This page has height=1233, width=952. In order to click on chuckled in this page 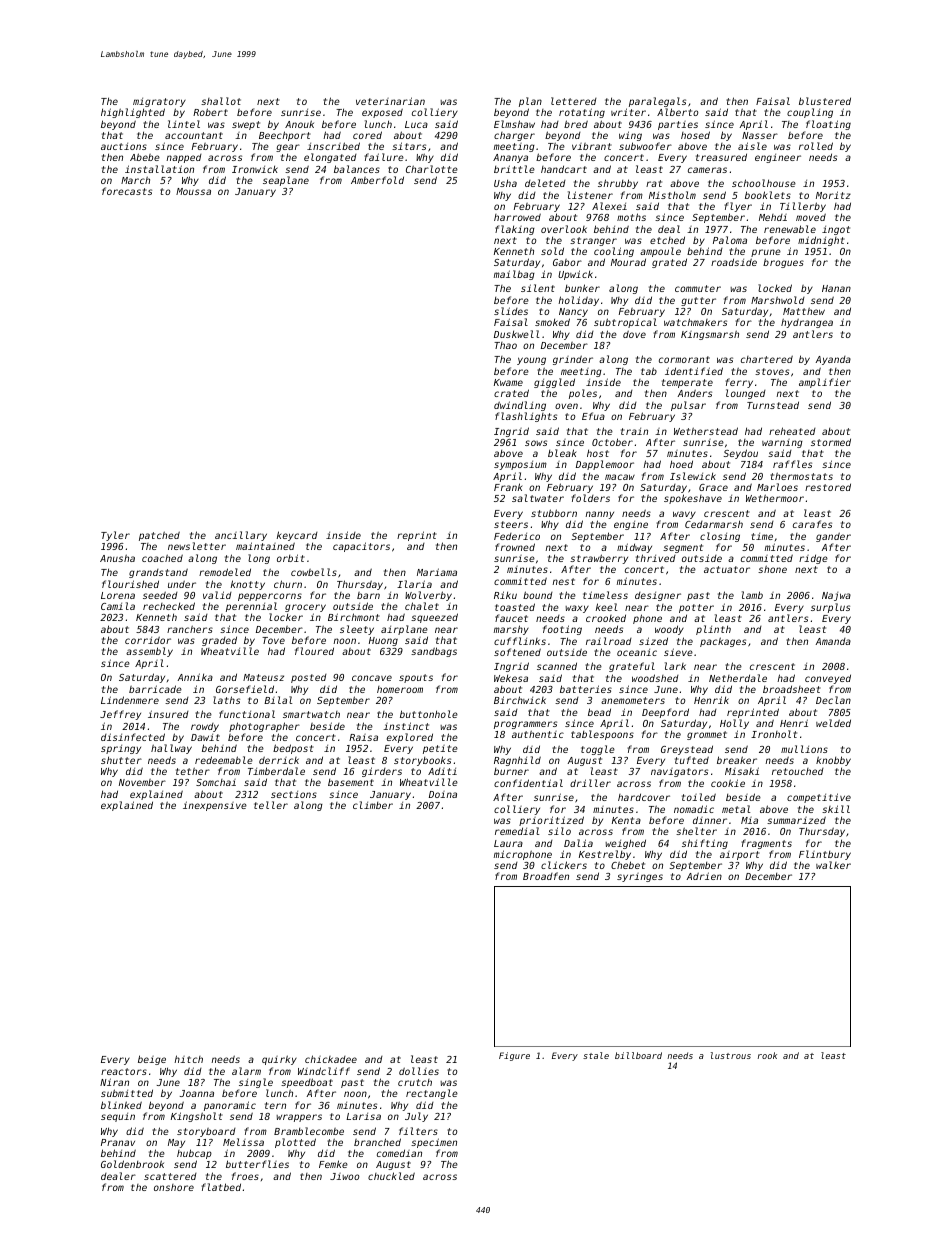, I will do `click(391, 1176)`.
